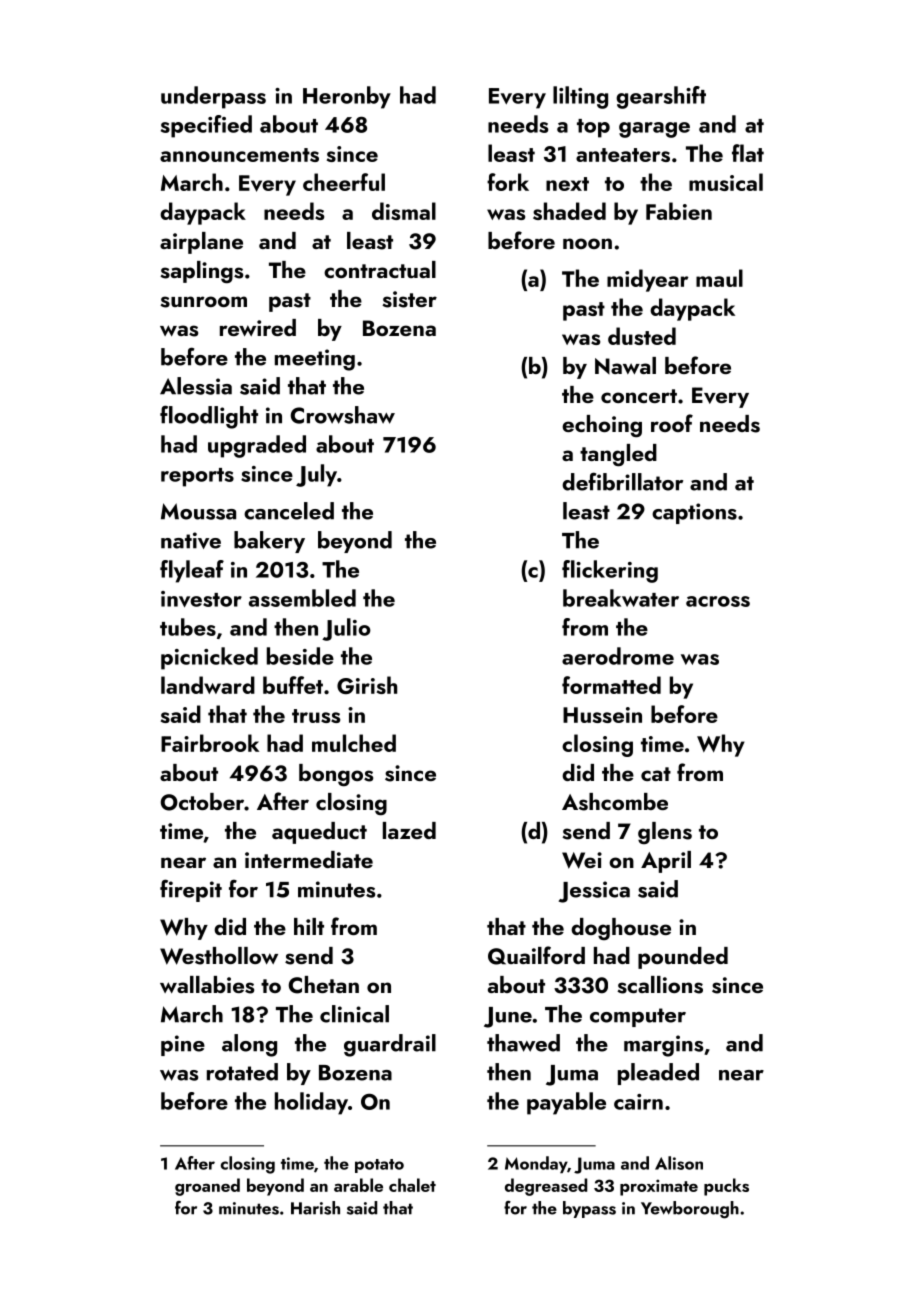 This image has height=1311, width=924. I want to click on Harish, so click(315, 1208).
